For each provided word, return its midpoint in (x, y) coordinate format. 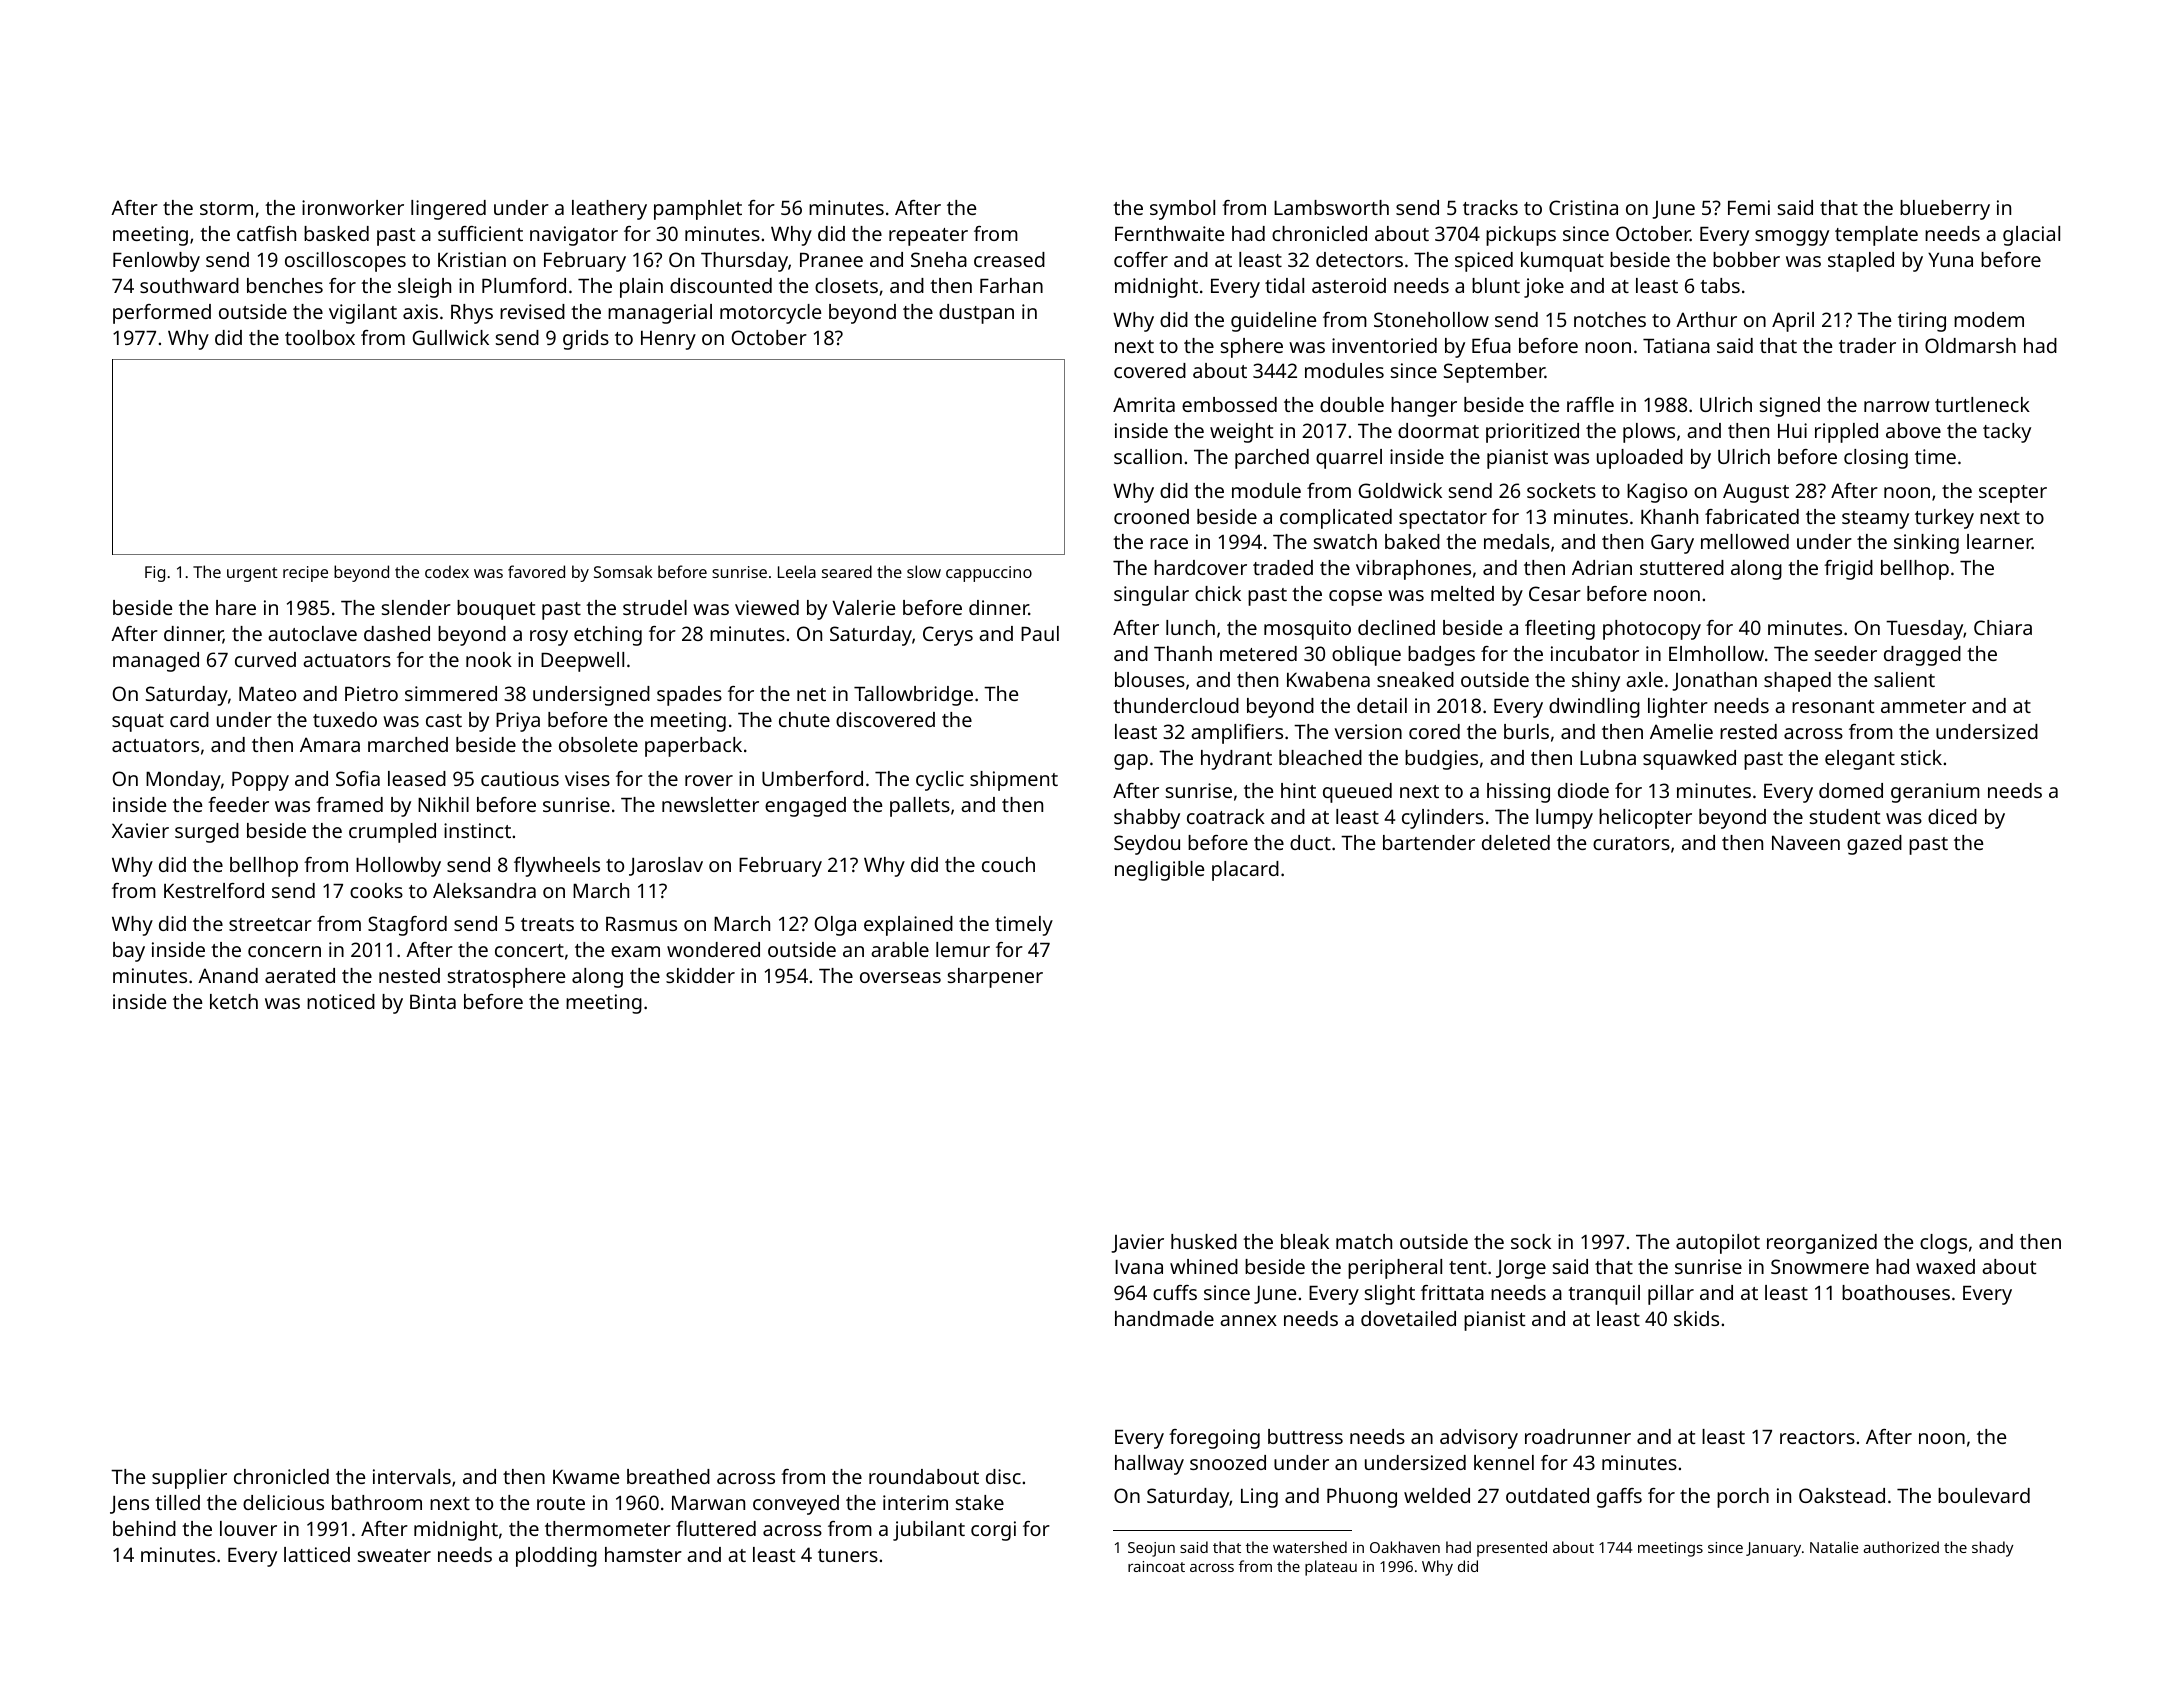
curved (265, 659)
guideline (1273, 322)
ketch (234, 1001)
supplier (189, 1479)
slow (924, 571)
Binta (433, 1001)
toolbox (320, 337)
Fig (155, 574)
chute (804, 719)
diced (1952, 816)
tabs (1720, 285)
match (1364, 1241)
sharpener (995, 978)
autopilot (1718, 1244)
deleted (1516, 842)
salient (1904, 679)
